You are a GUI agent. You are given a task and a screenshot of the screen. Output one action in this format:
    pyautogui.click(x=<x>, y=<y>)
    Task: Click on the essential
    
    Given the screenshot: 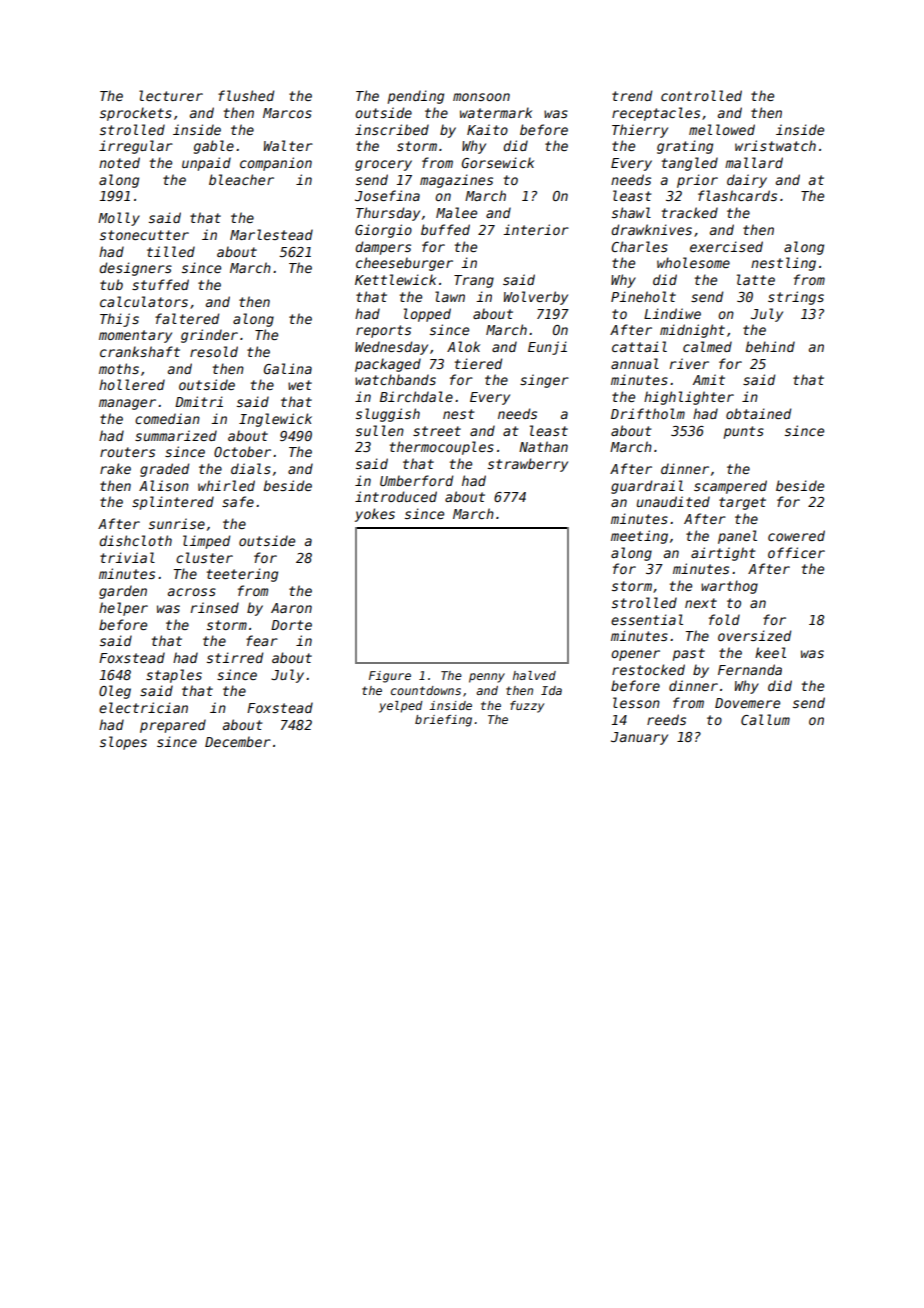 What is the action you would take?
    pyautogui.click(x=647, y=619)
